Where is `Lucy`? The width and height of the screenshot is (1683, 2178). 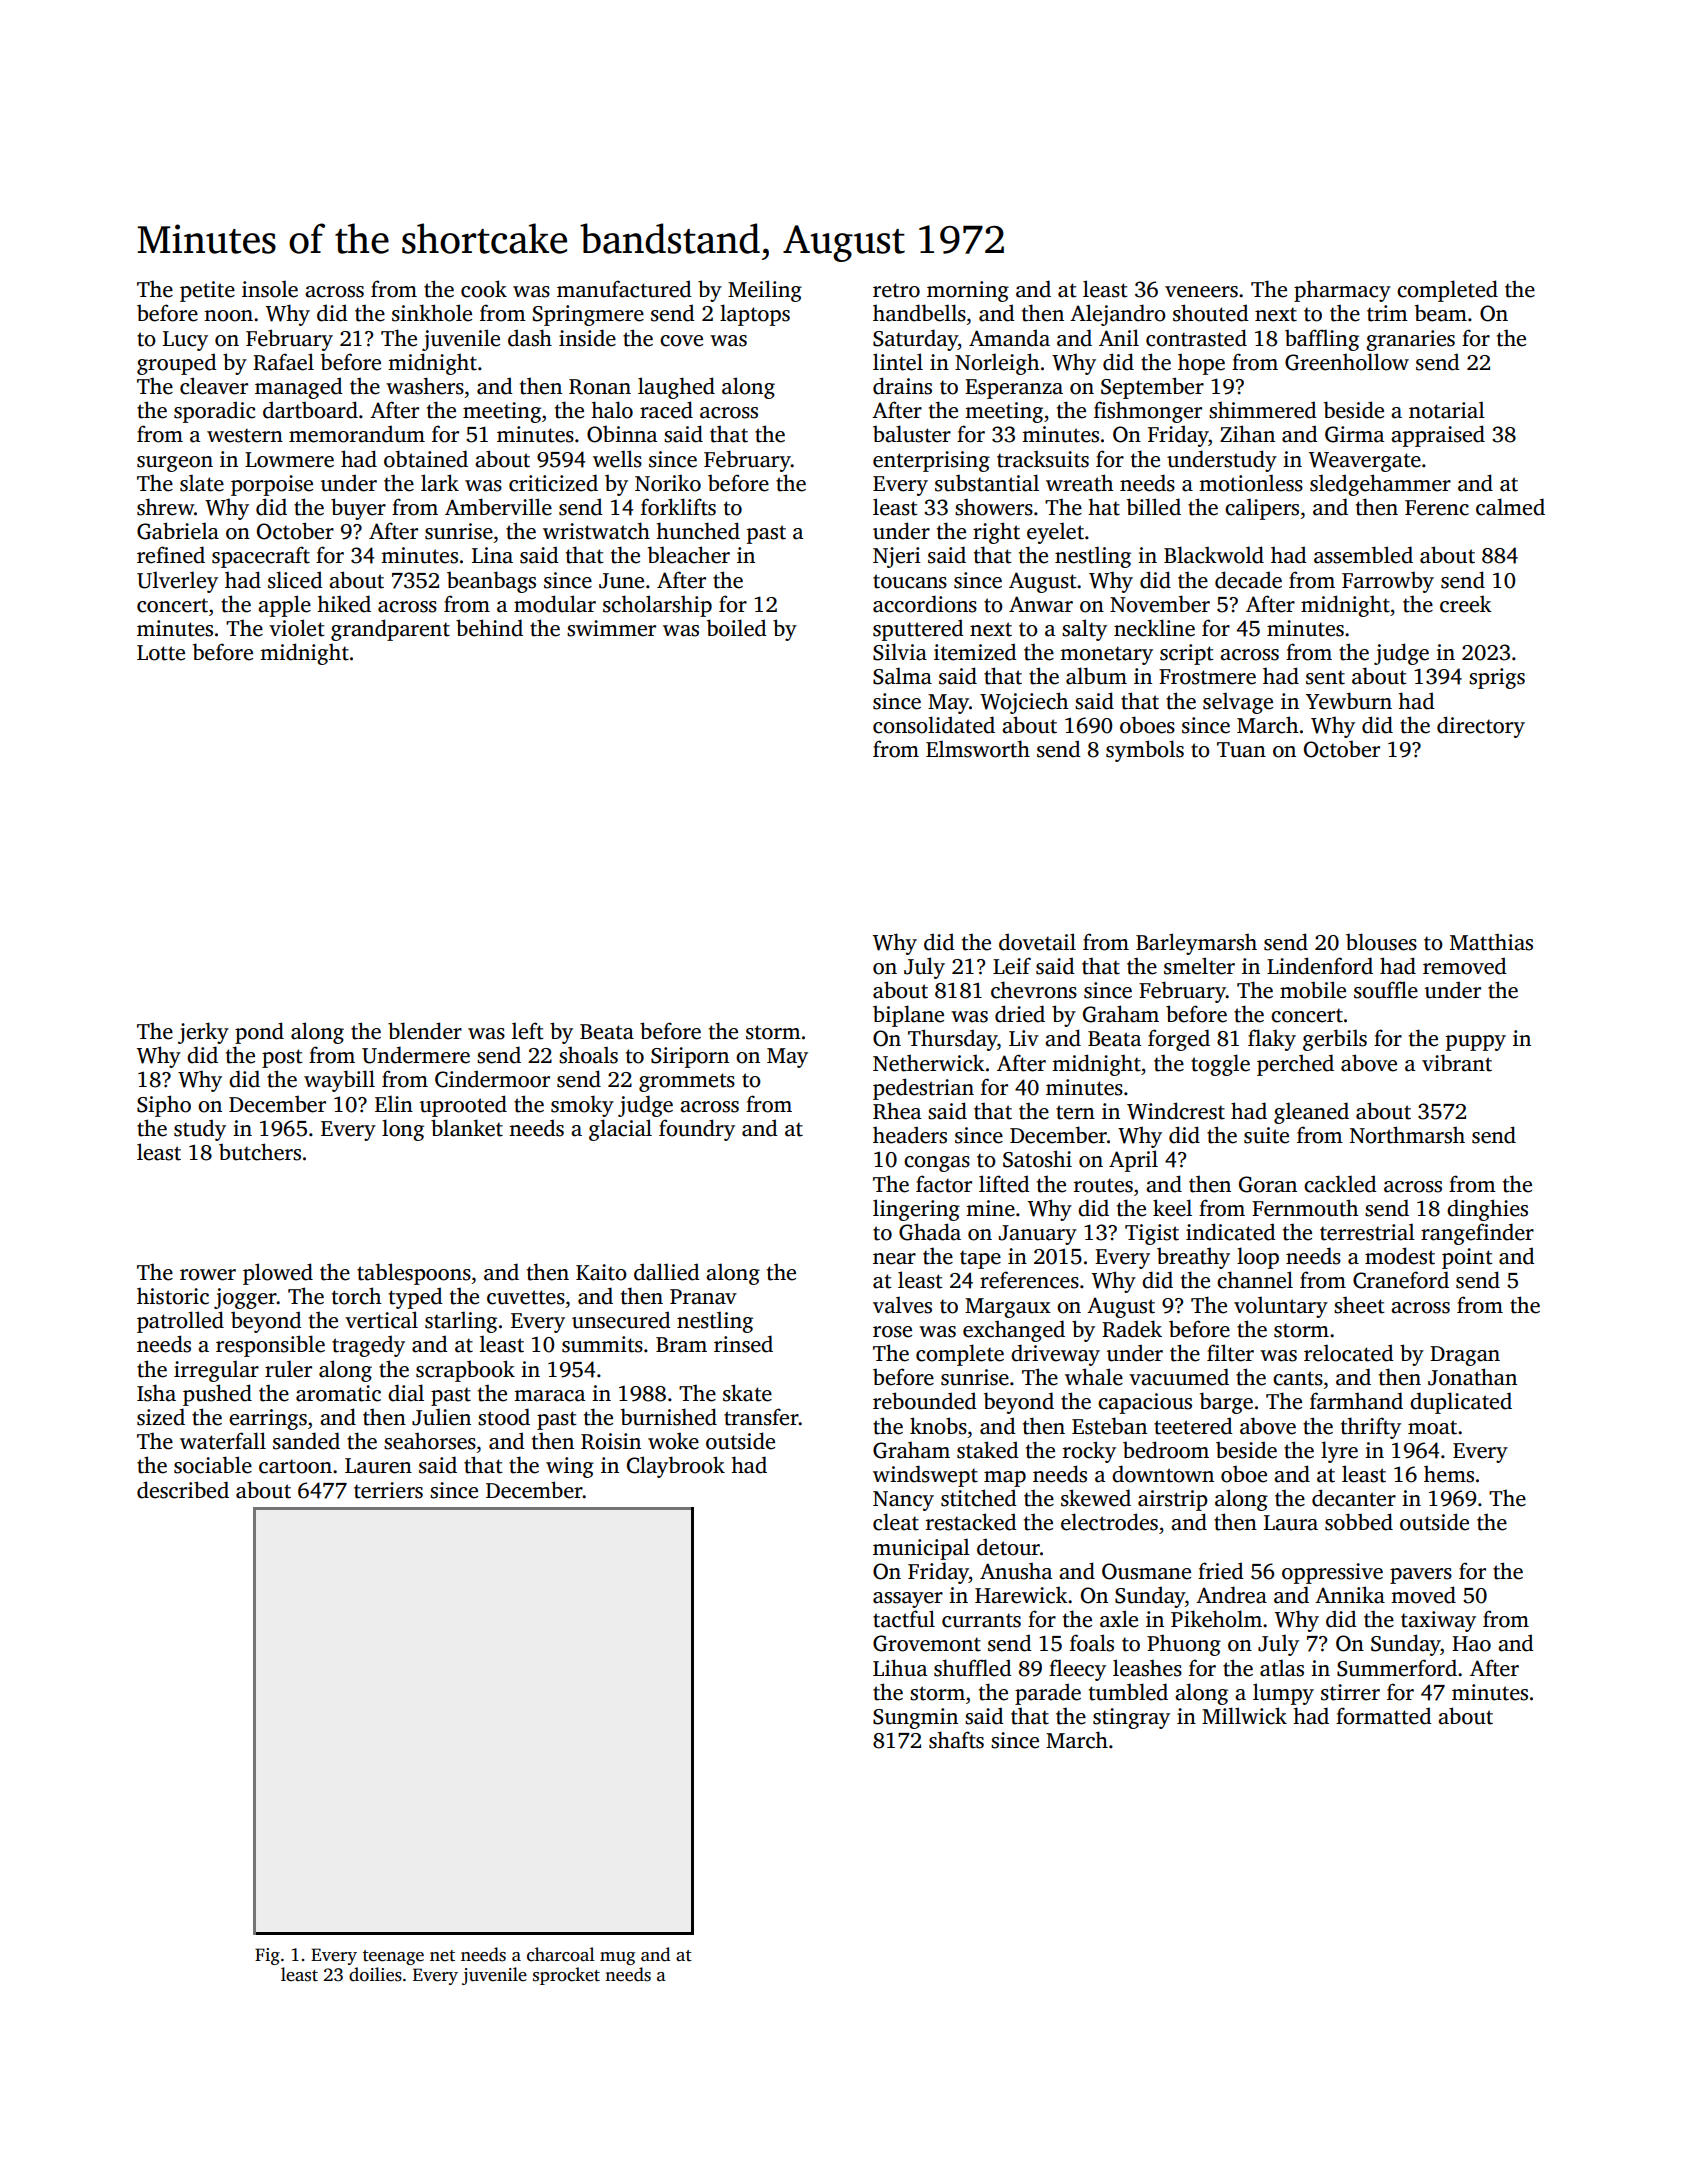 Lucy is located at coordinates (185, 341).
